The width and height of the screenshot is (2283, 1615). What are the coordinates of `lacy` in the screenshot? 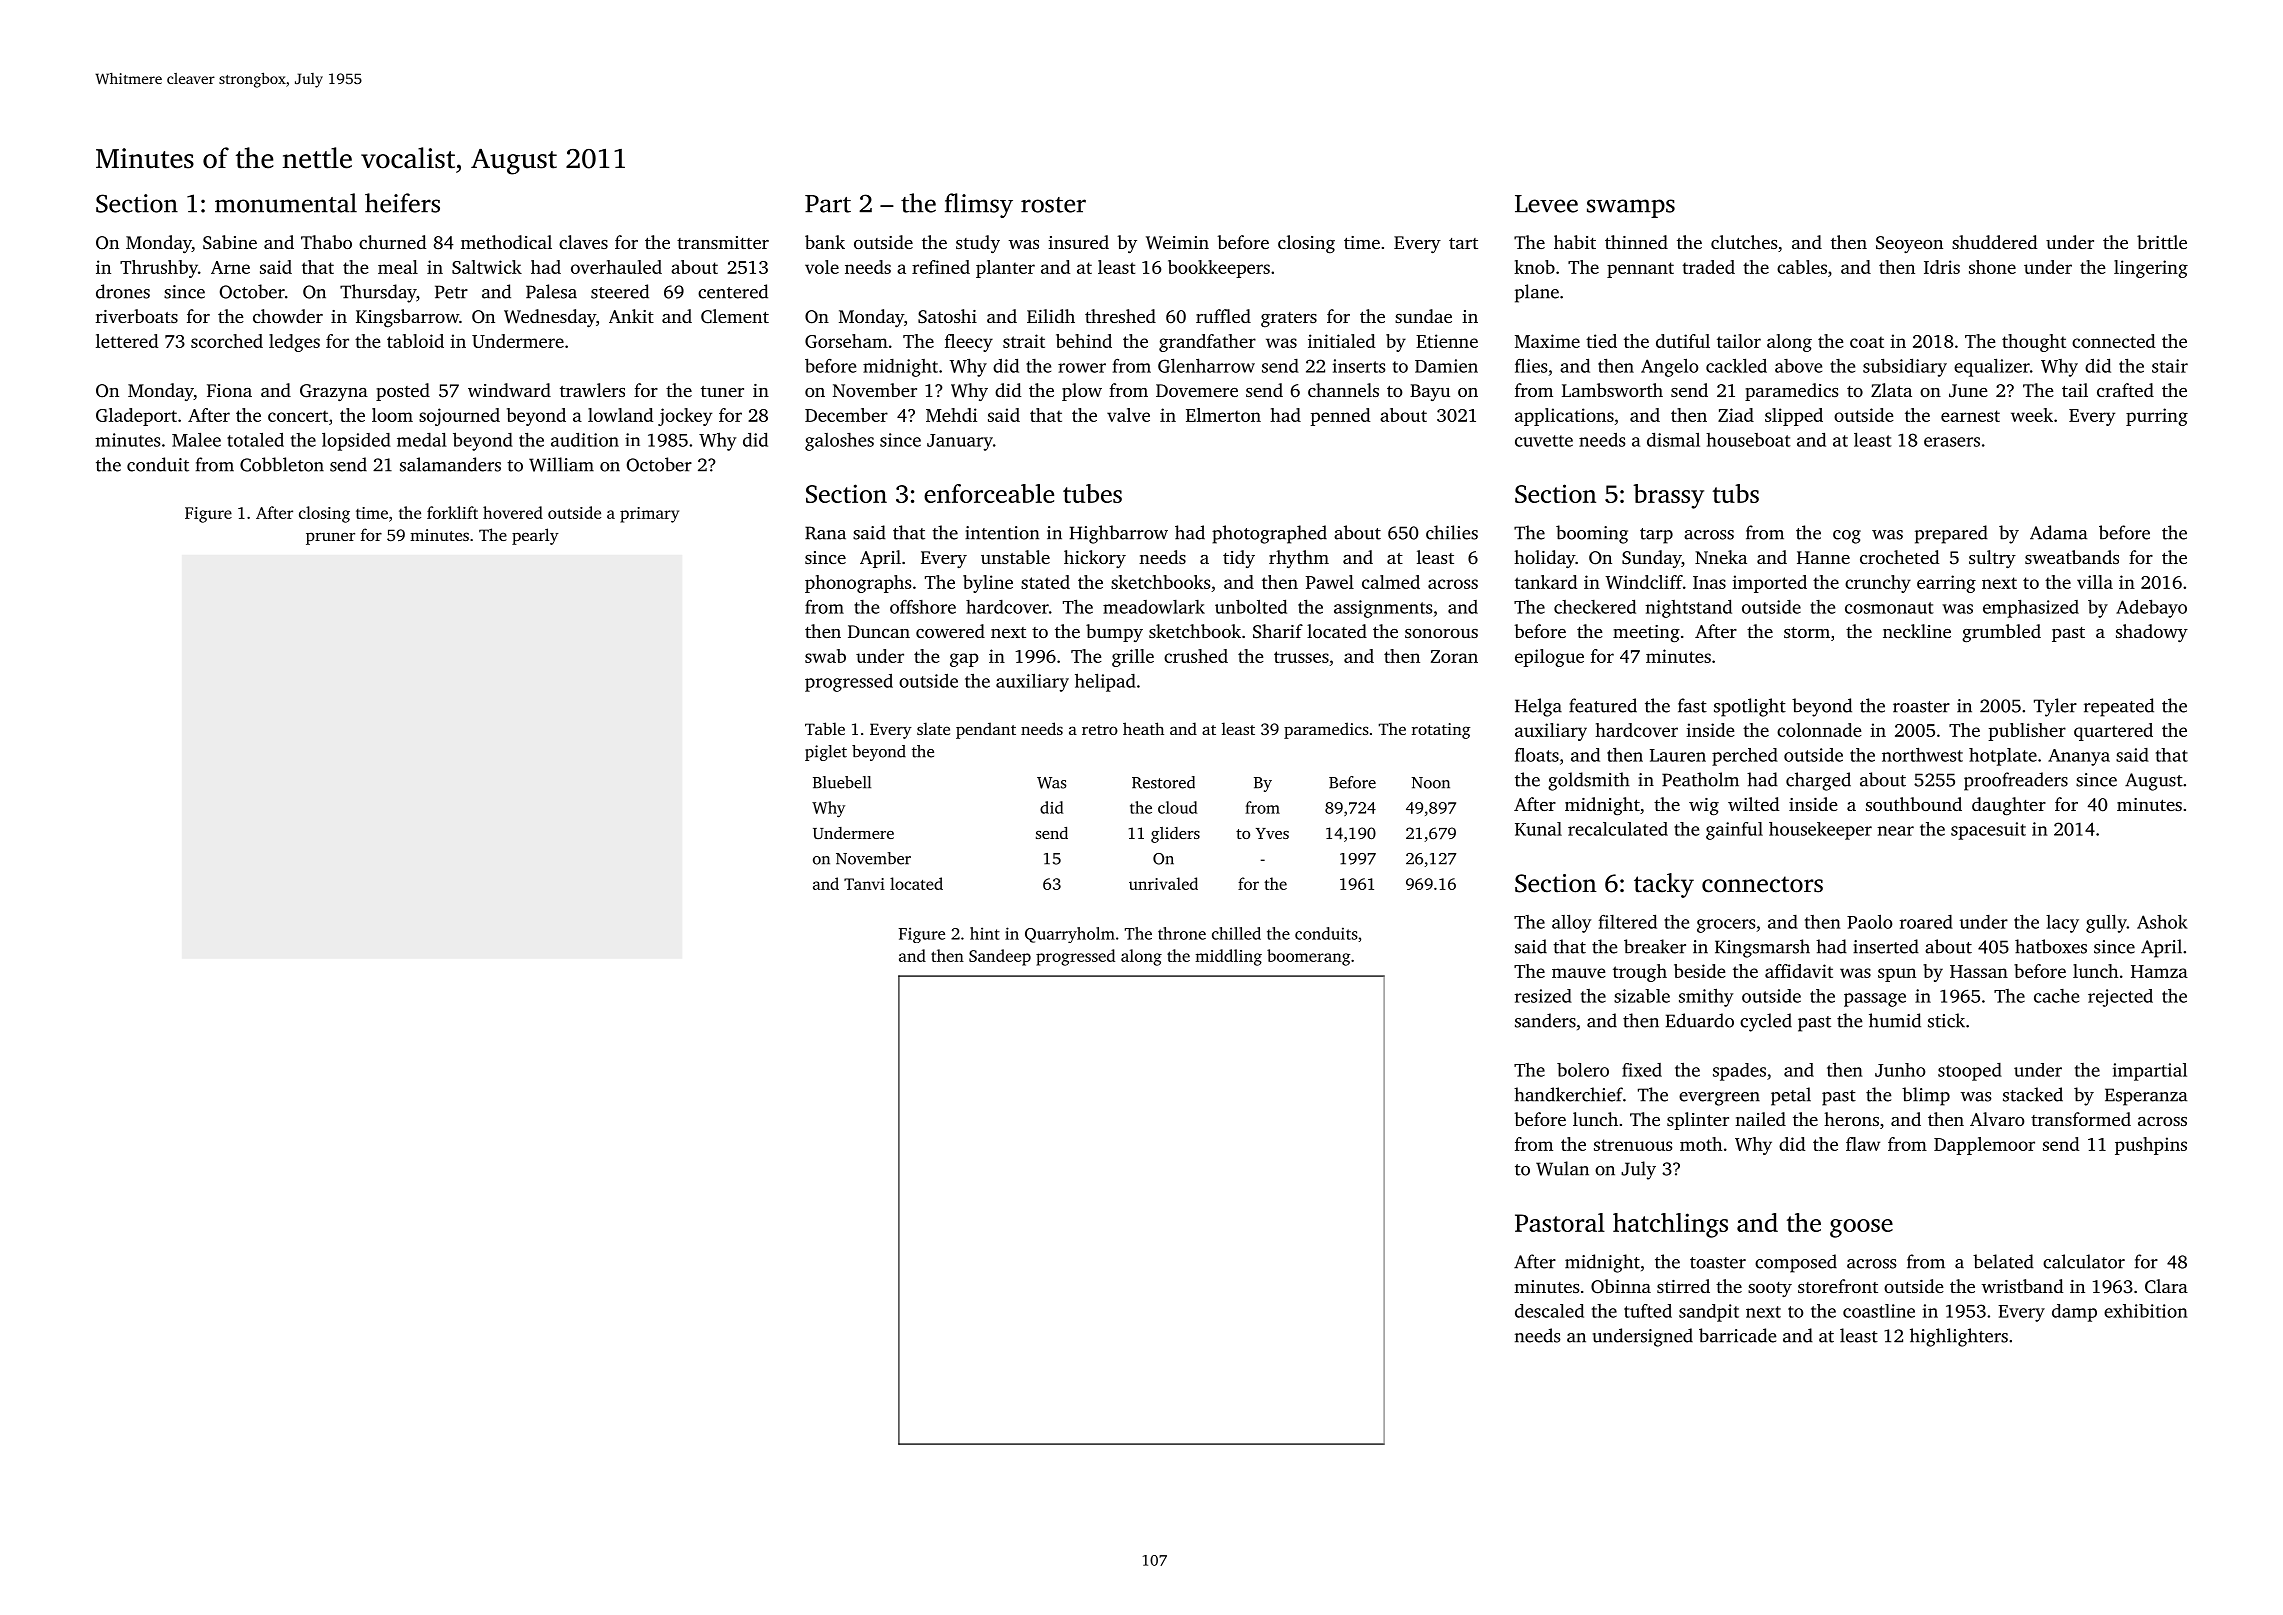 It's located at (2062, 924).
